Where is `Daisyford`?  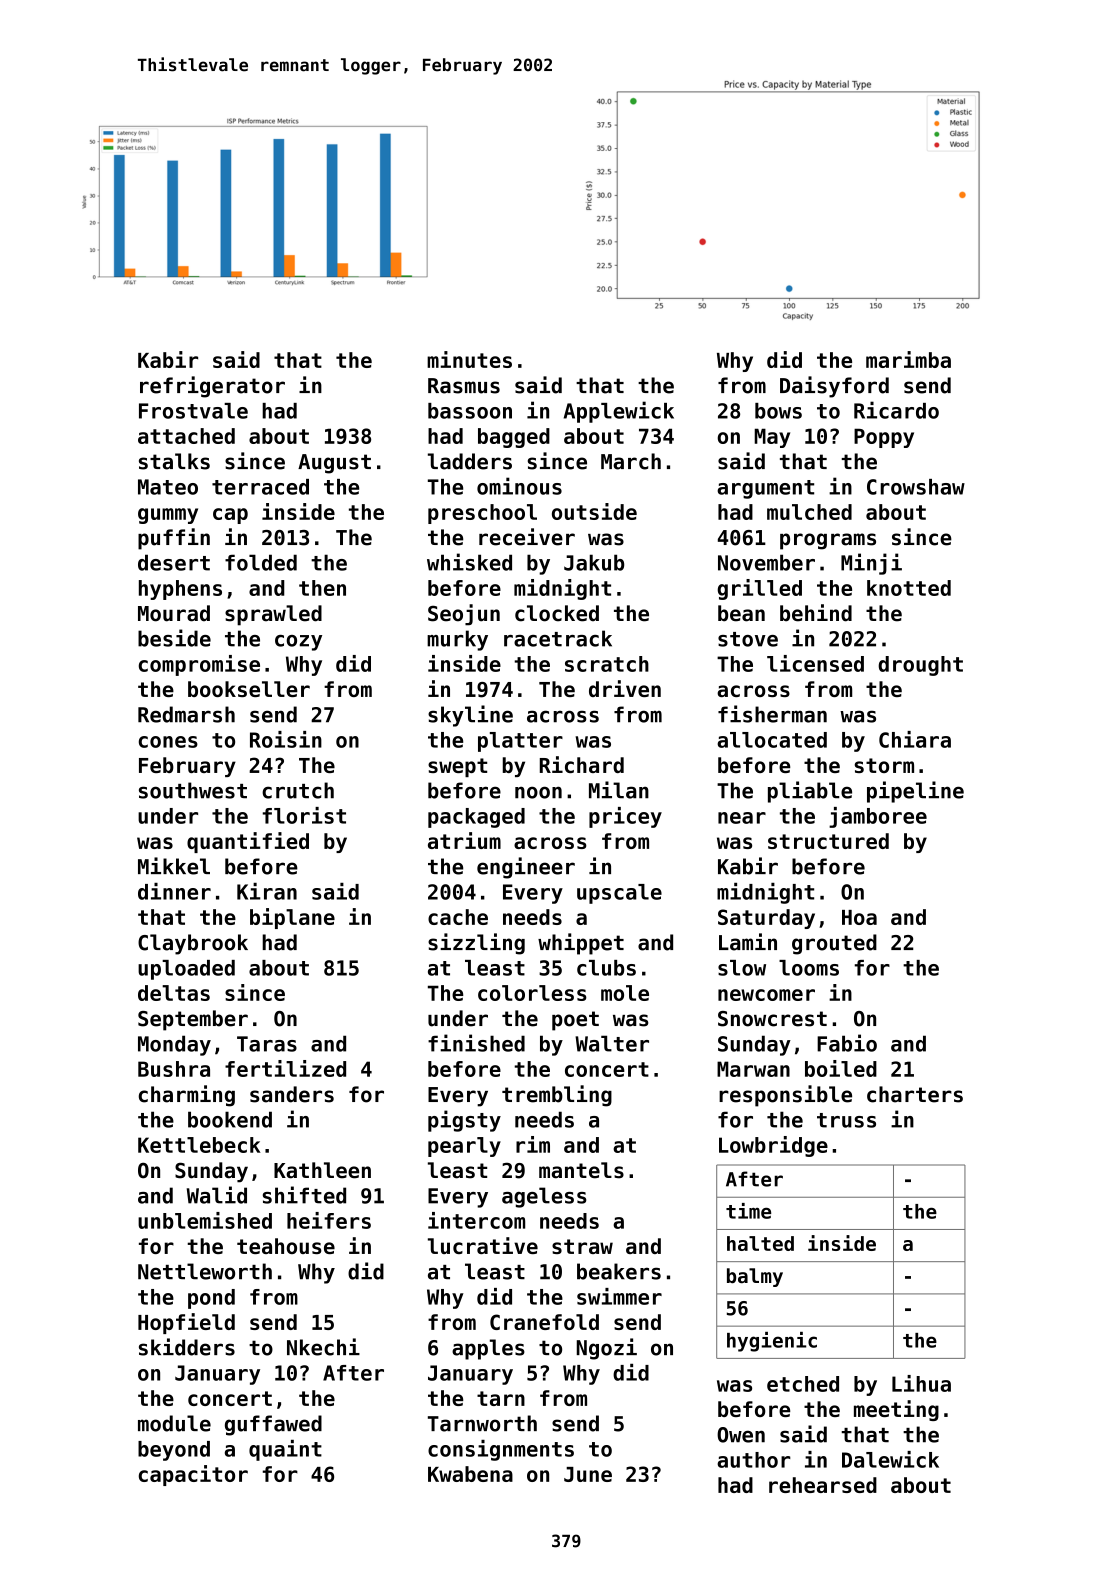
Daisyford is located at coordinates (834, 387).
